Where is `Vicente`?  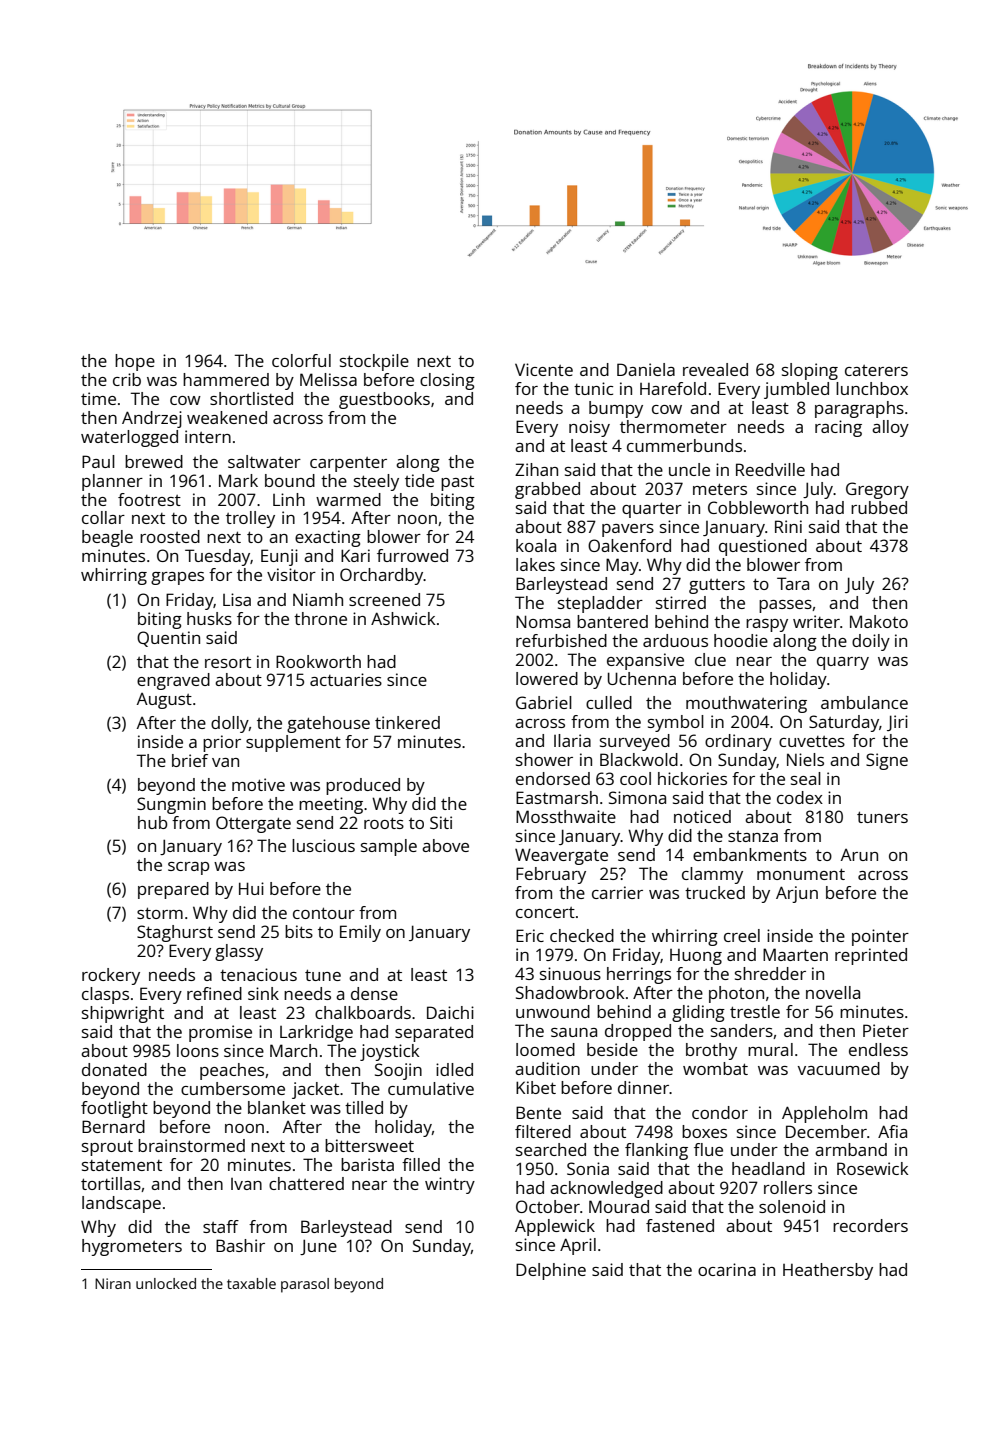 Vicente is located at coordinates (544, 369).
